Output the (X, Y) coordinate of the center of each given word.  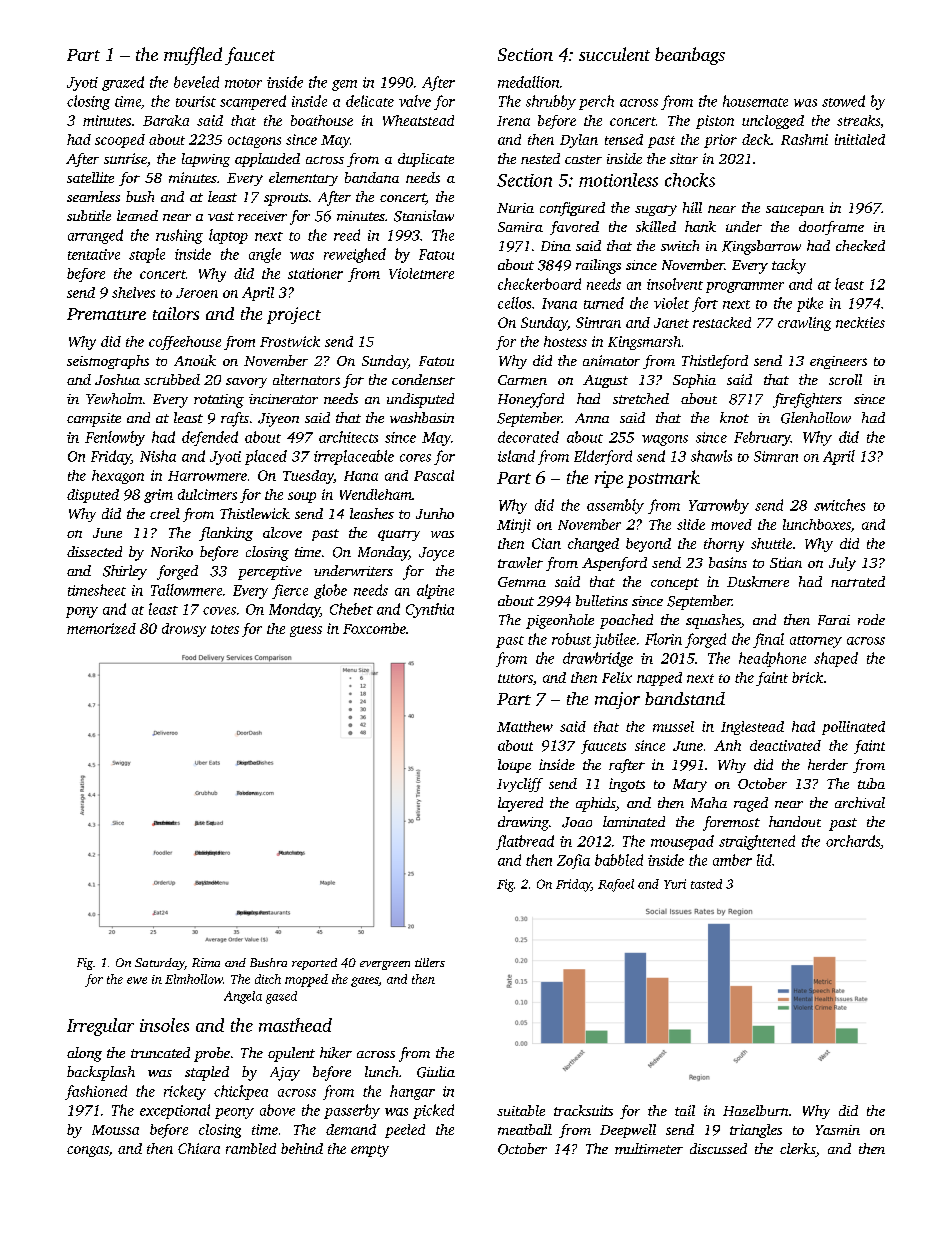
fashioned (96, 1092)
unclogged (773, 122)
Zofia (573, 861)
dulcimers (207, 494)
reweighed (355, 255)
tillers (430, 962)
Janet (671, 323)
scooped (120, 141)
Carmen (522, 380)
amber (732, 860)
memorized (101, 628)
